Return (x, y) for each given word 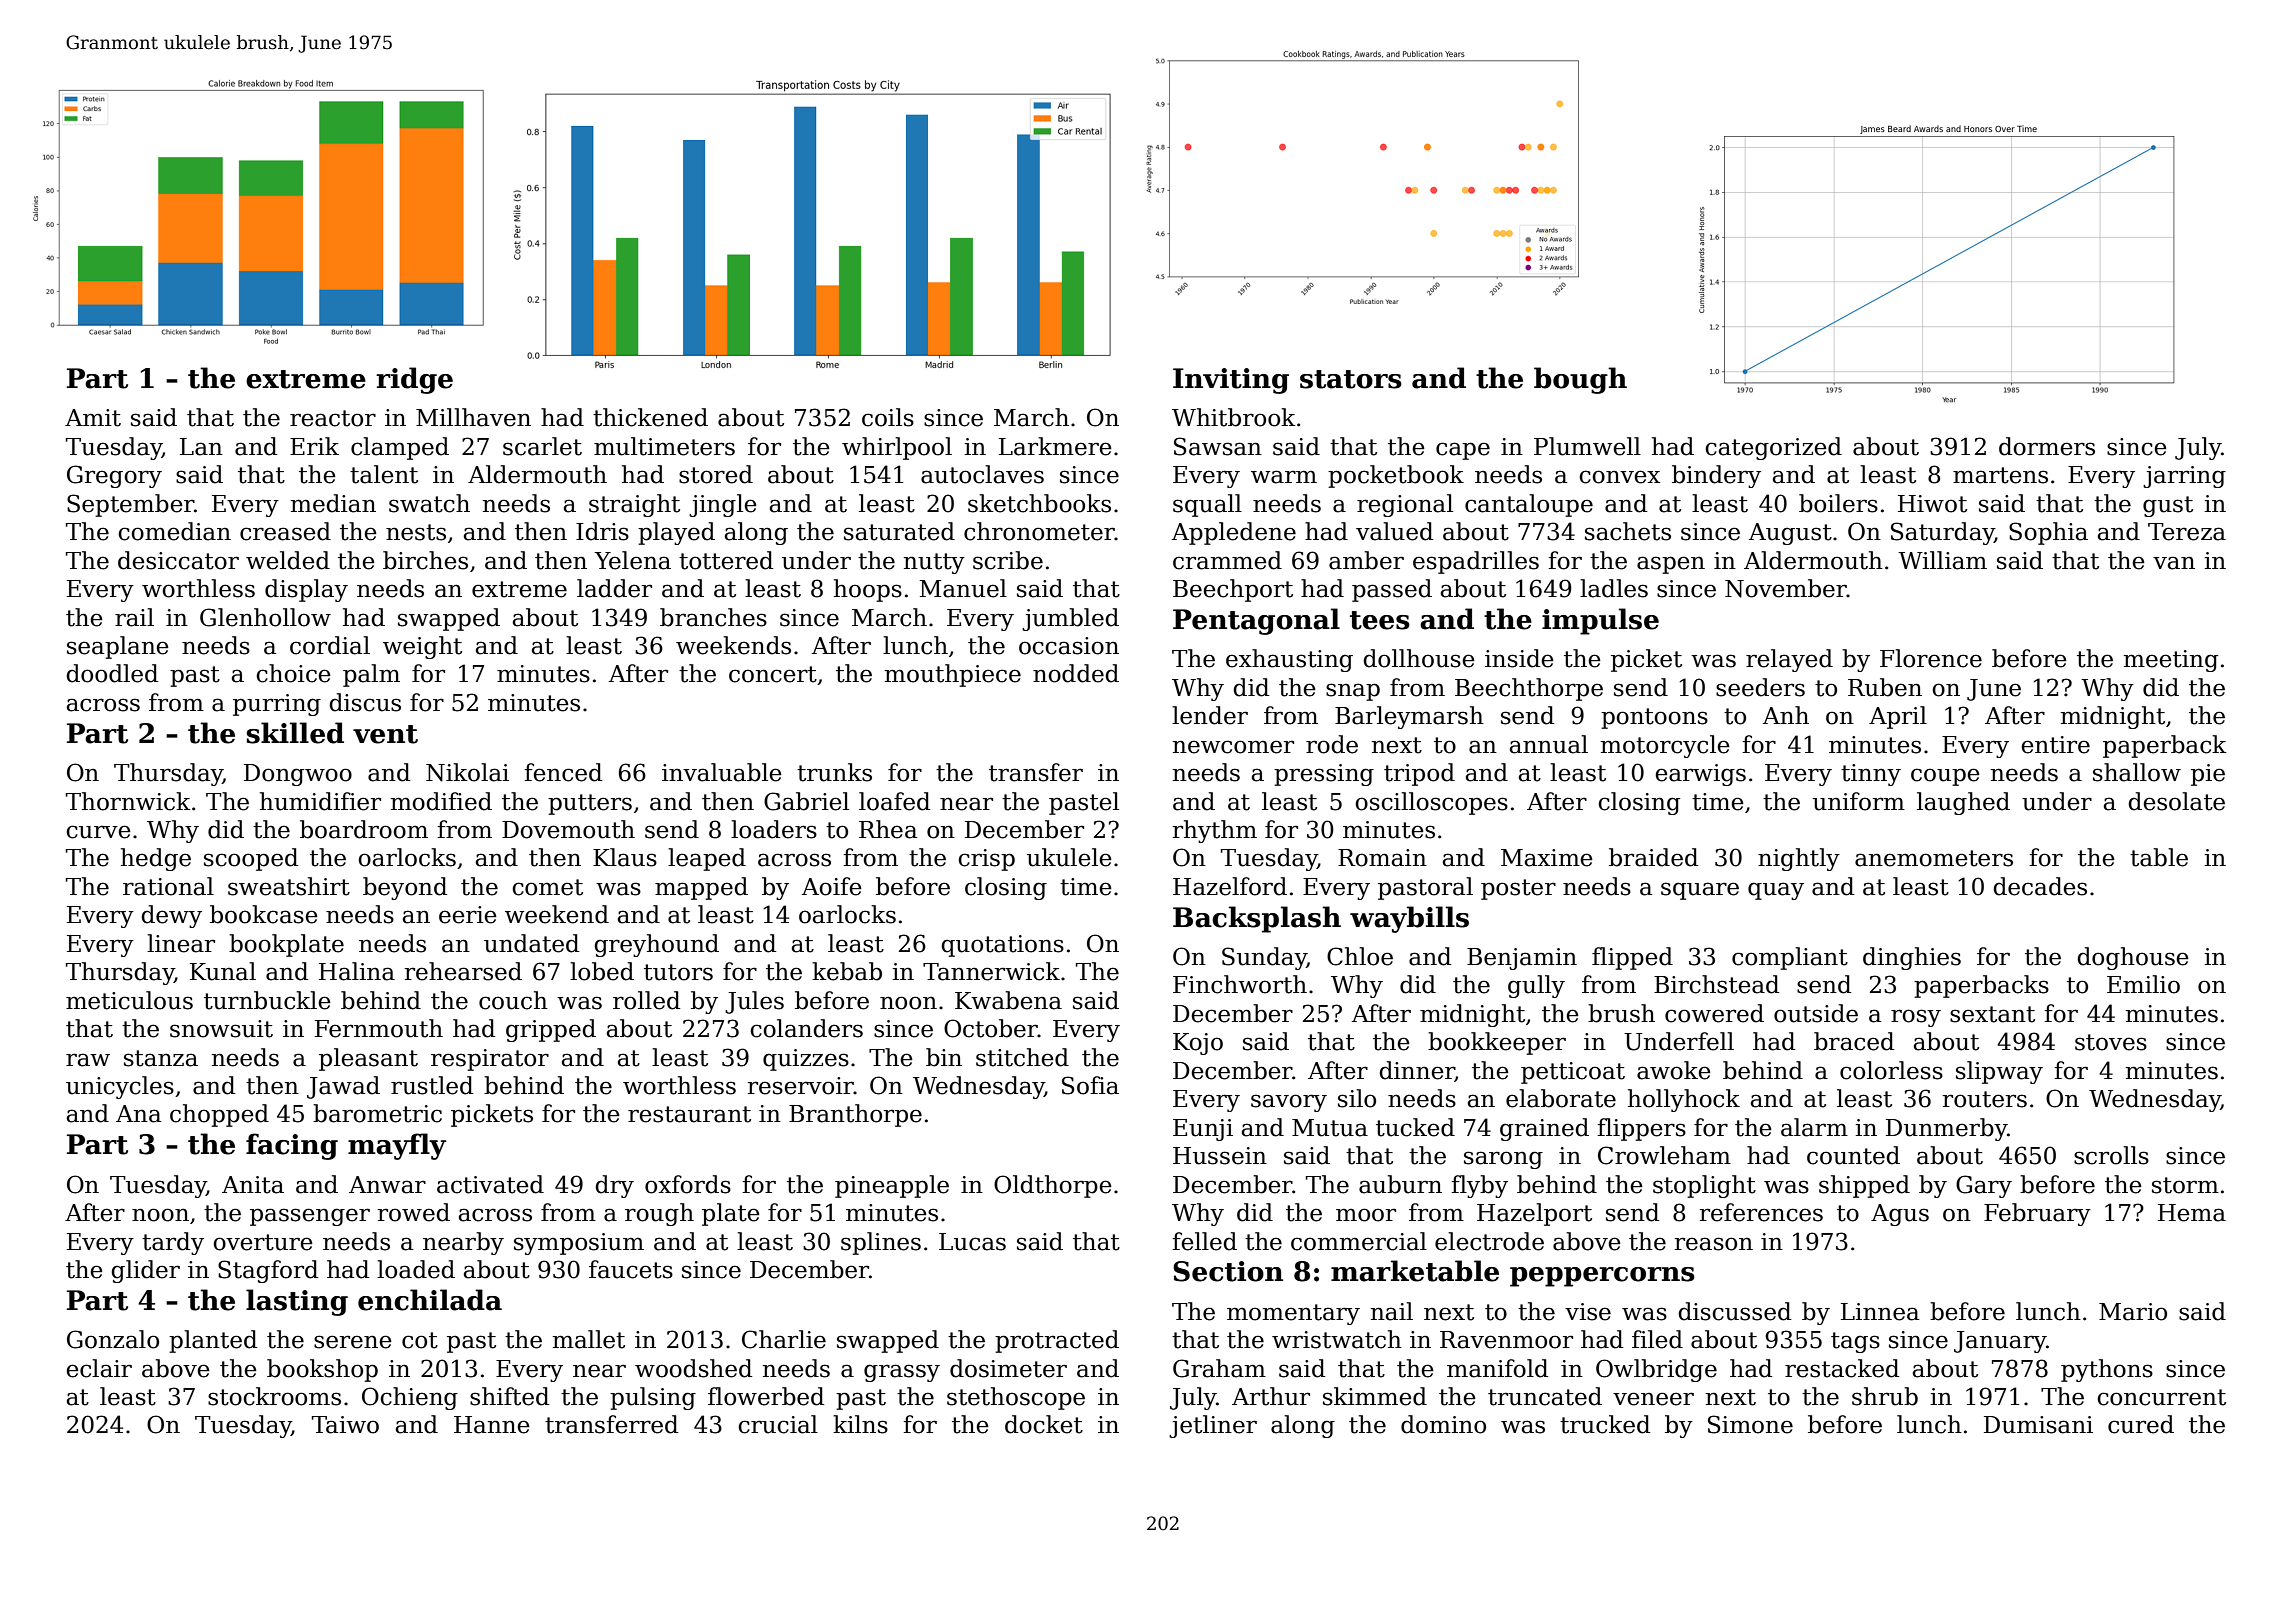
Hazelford (1230, 886)
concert (773, 674)
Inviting (1231, 381)
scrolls (2111, 1155)
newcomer (1233, 747)
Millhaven (473, 417)
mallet (589, 1339)
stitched (1022, 1057)
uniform (1859, 801)
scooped (251, 859)
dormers (2047, 446)
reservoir (801, 1086)
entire (2055, 745)
